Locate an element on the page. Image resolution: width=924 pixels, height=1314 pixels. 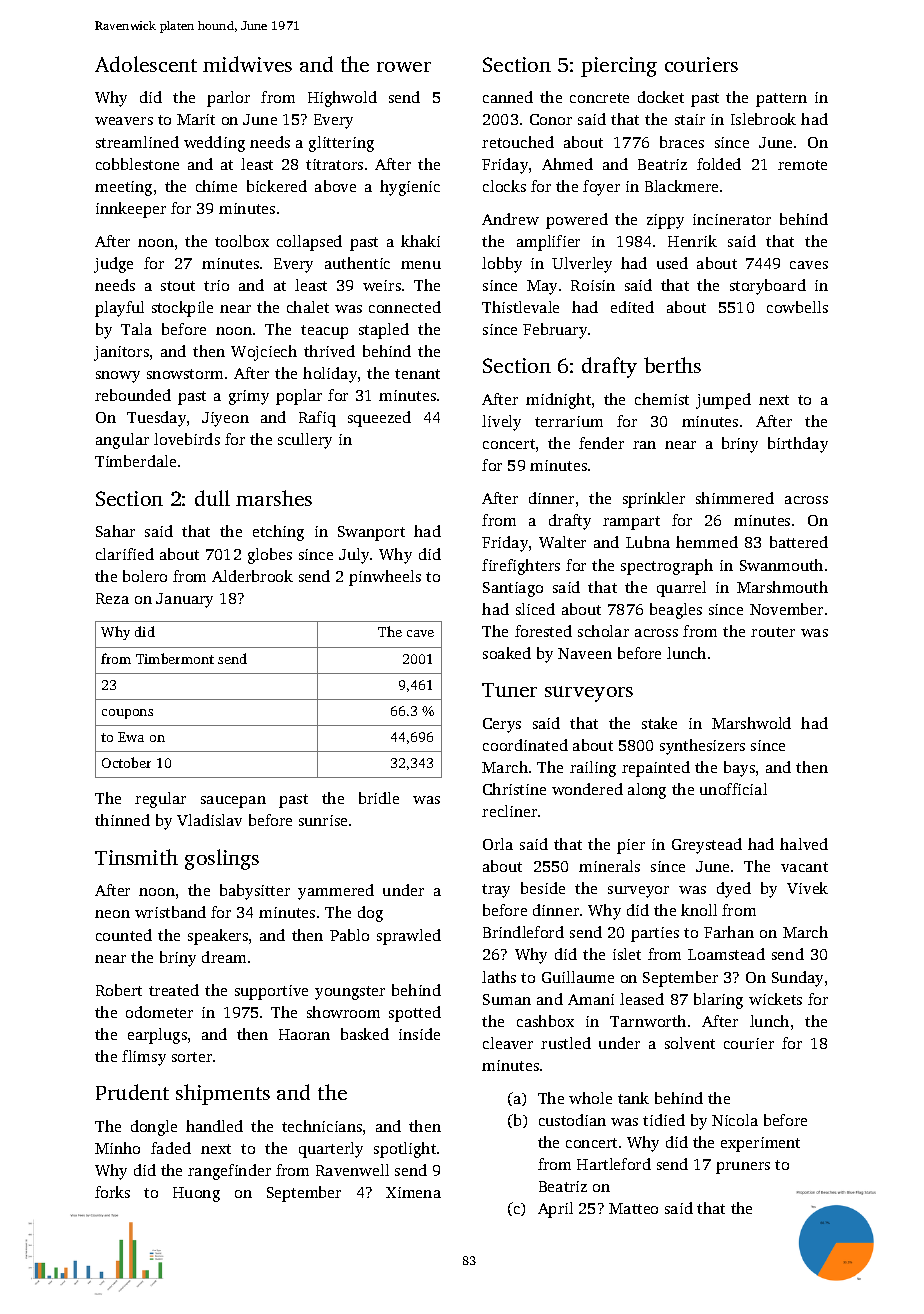
Thistlevale is located at coordinates (520, 307).
